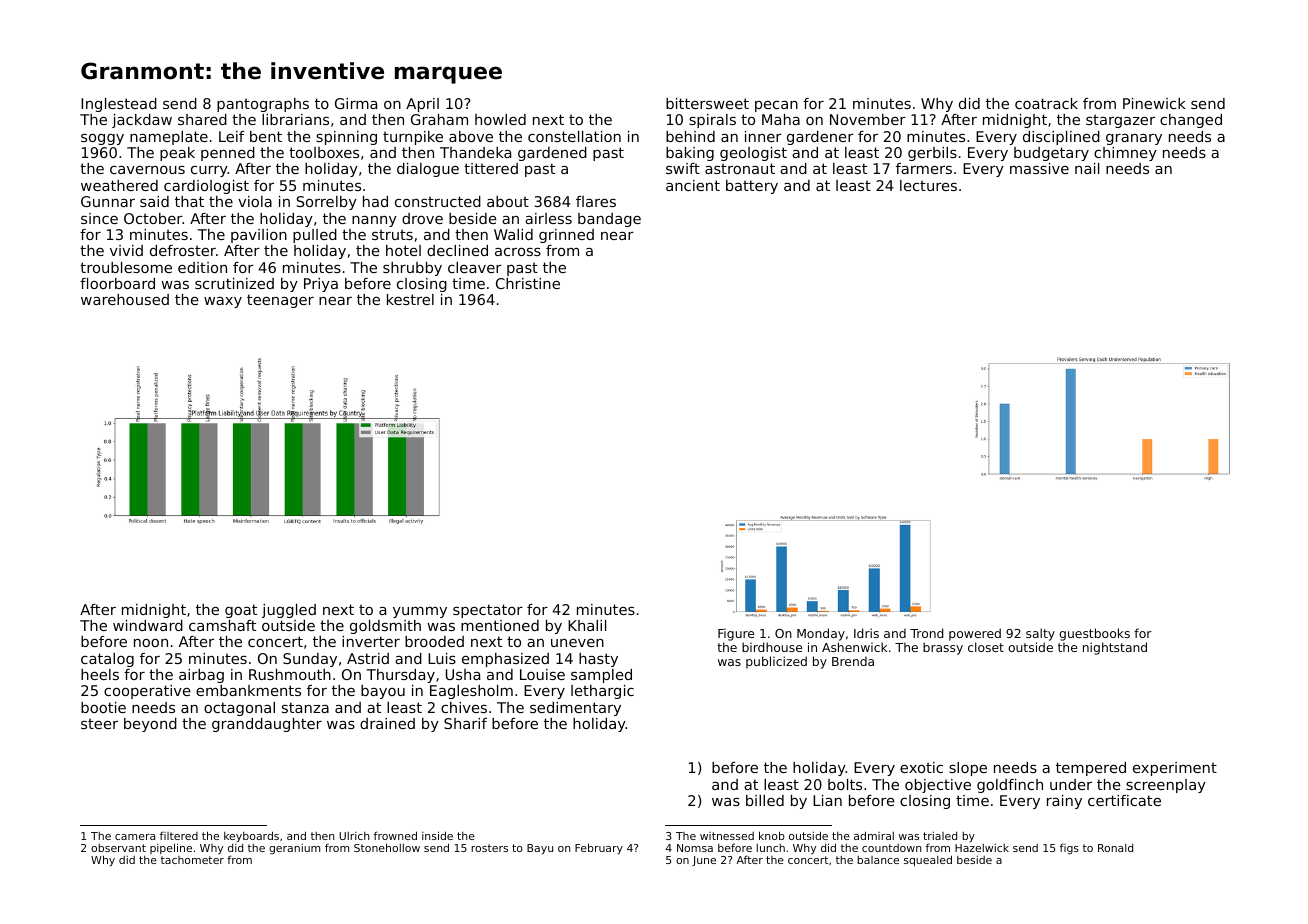 The width and height of the screenshot is (1308, 924). What do you see at coordinates (1094, 634) in the screenshot?
I see `guestbooks` at bounding box center [1094, 634].
